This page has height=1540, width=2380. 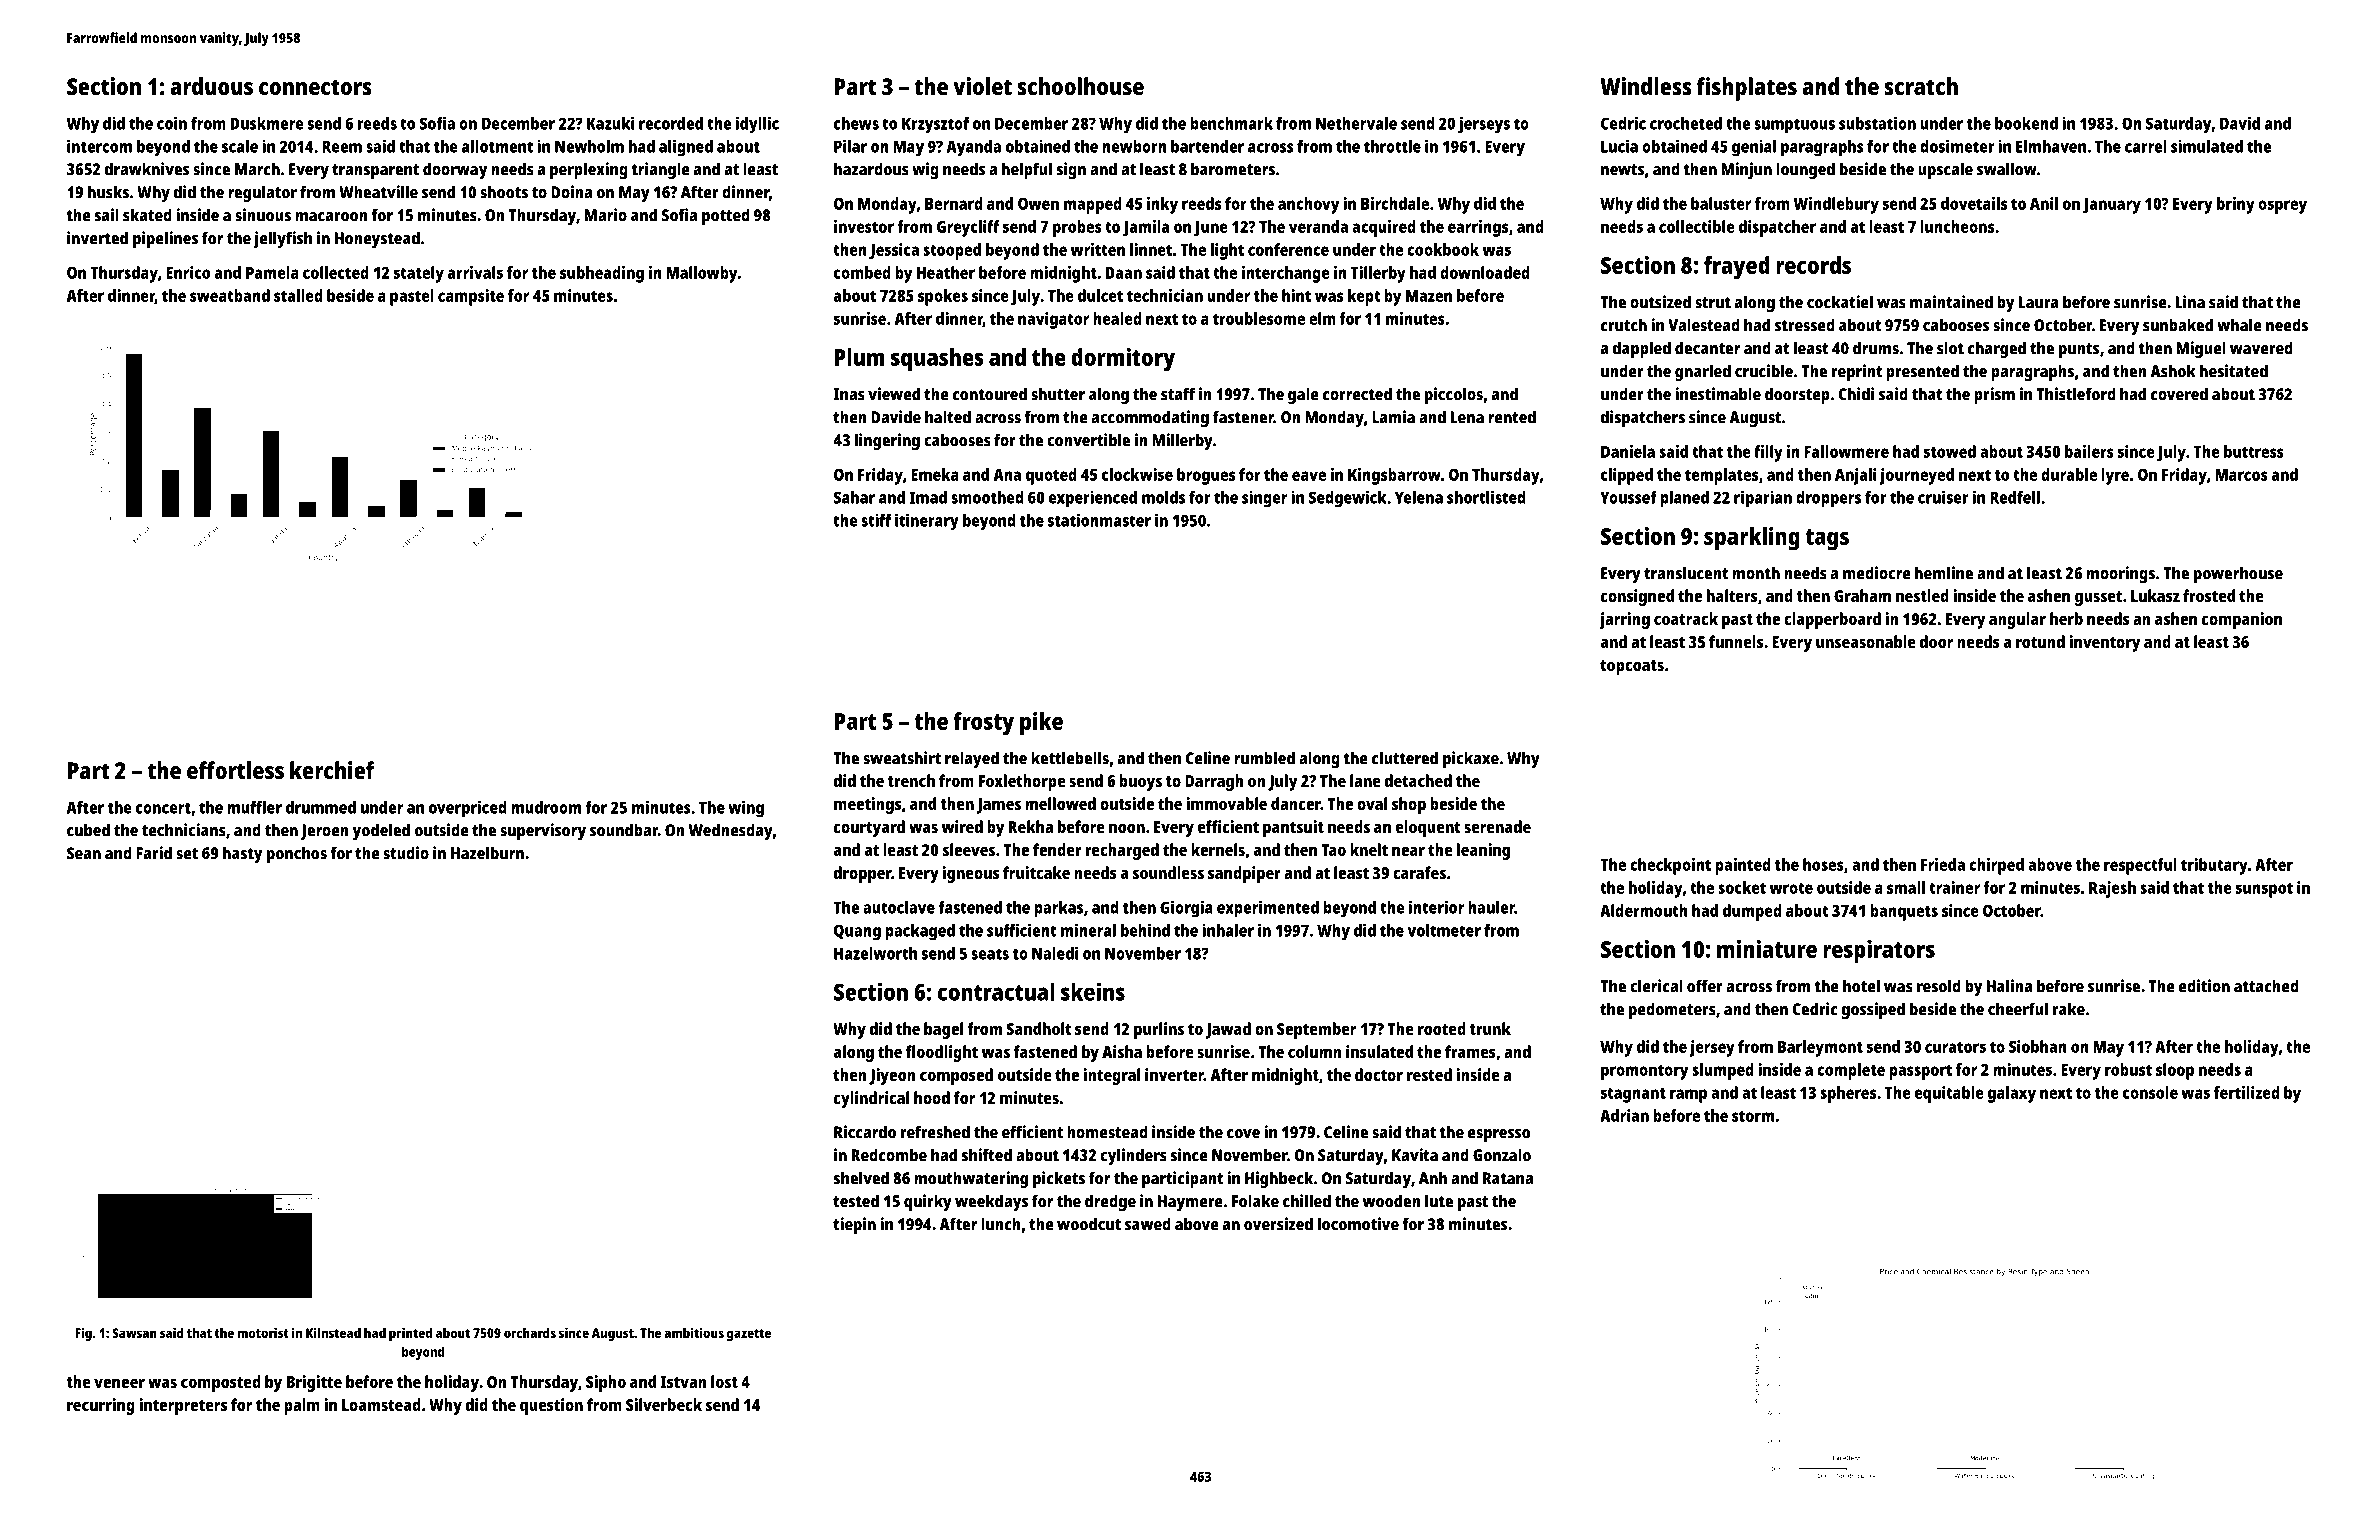 What do you see at coordinates (1415, 1155) in the page?
I see `Kavita` at bounding box center [1415, 1155].
